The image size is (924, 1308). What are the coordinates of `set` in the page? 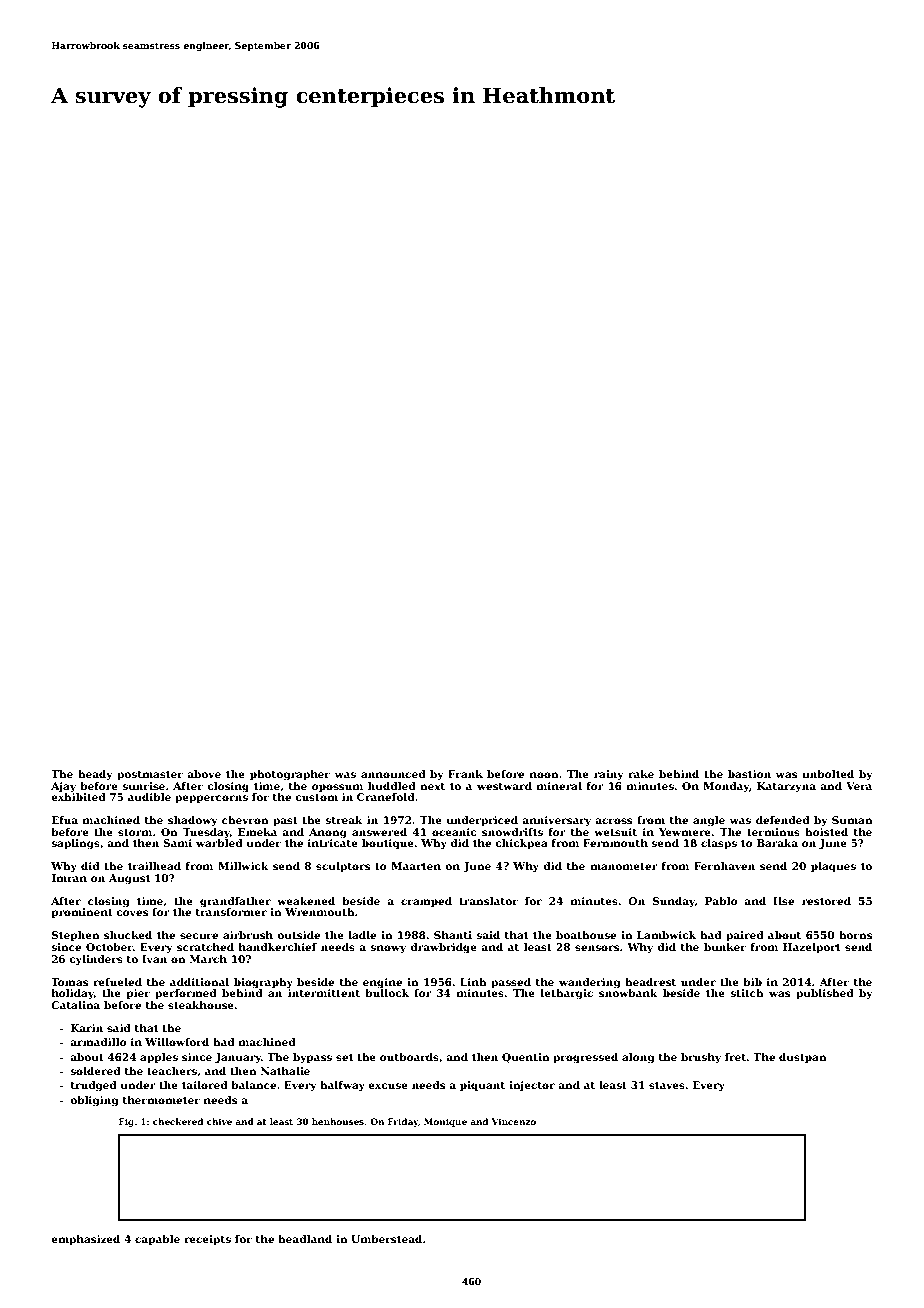 It's located at (345, 1057).
